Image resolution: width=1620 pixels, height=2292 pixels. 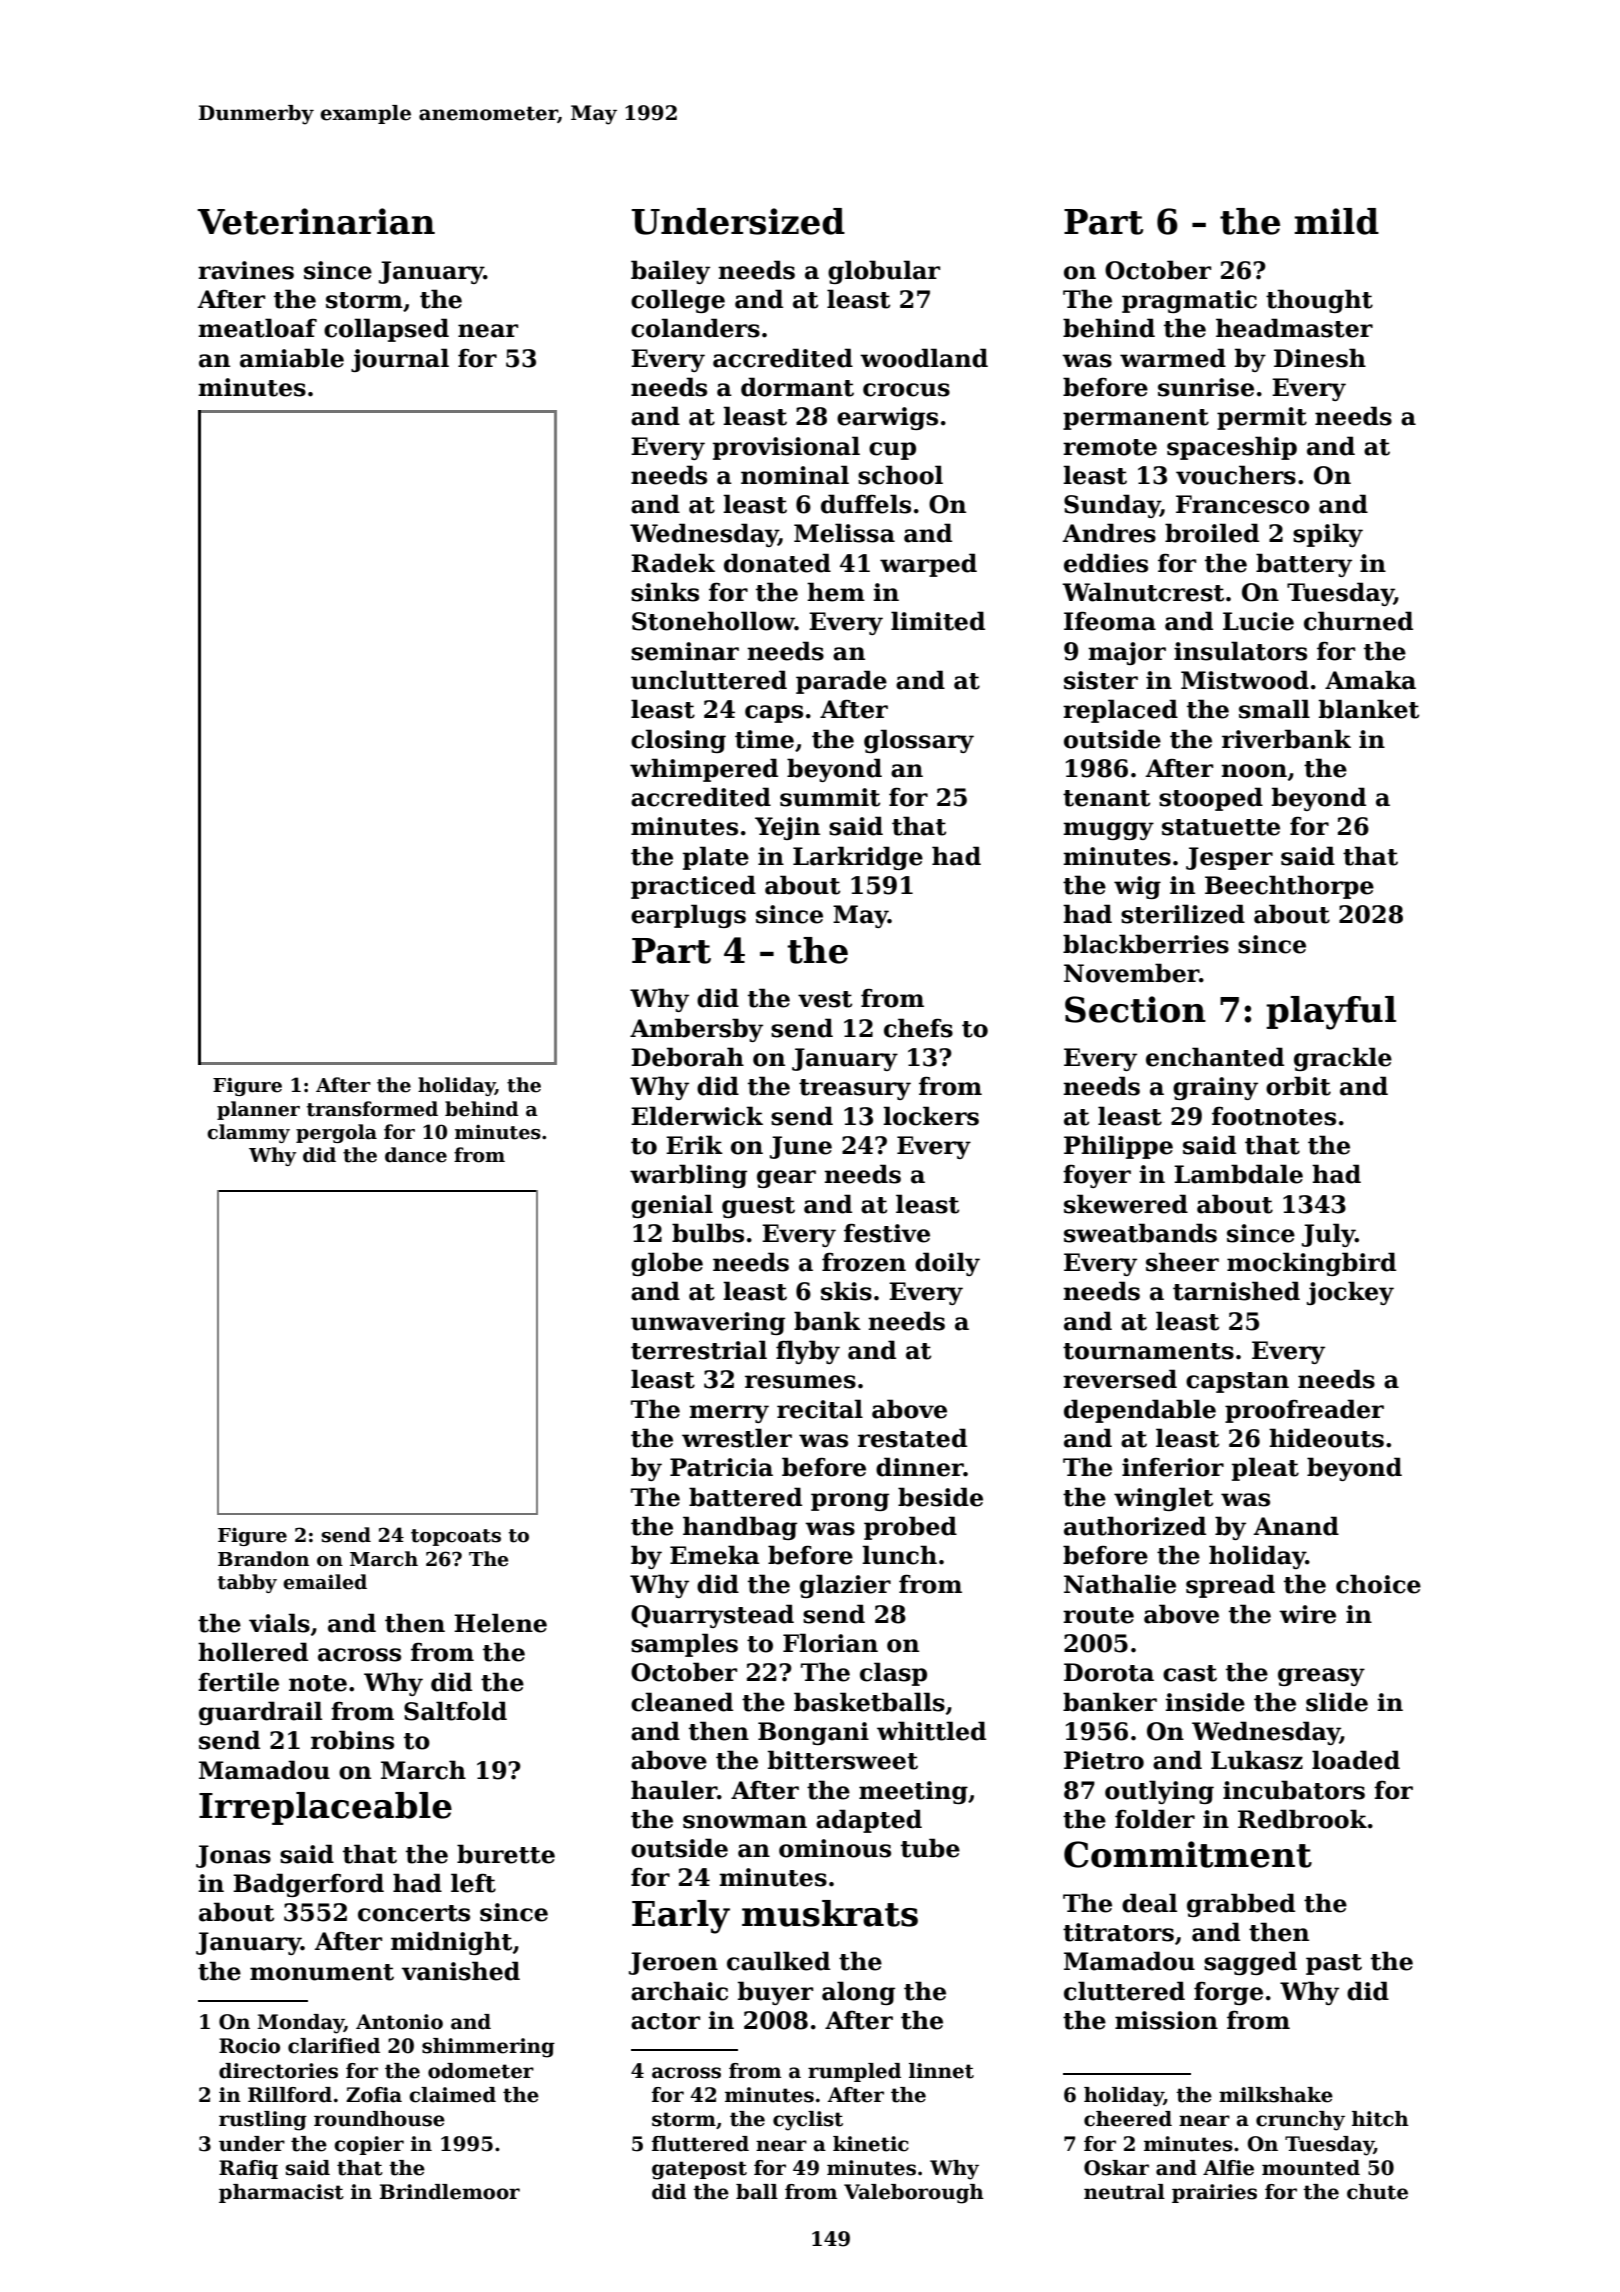 I want to click on permanent, so click(x=1136, y=419).
